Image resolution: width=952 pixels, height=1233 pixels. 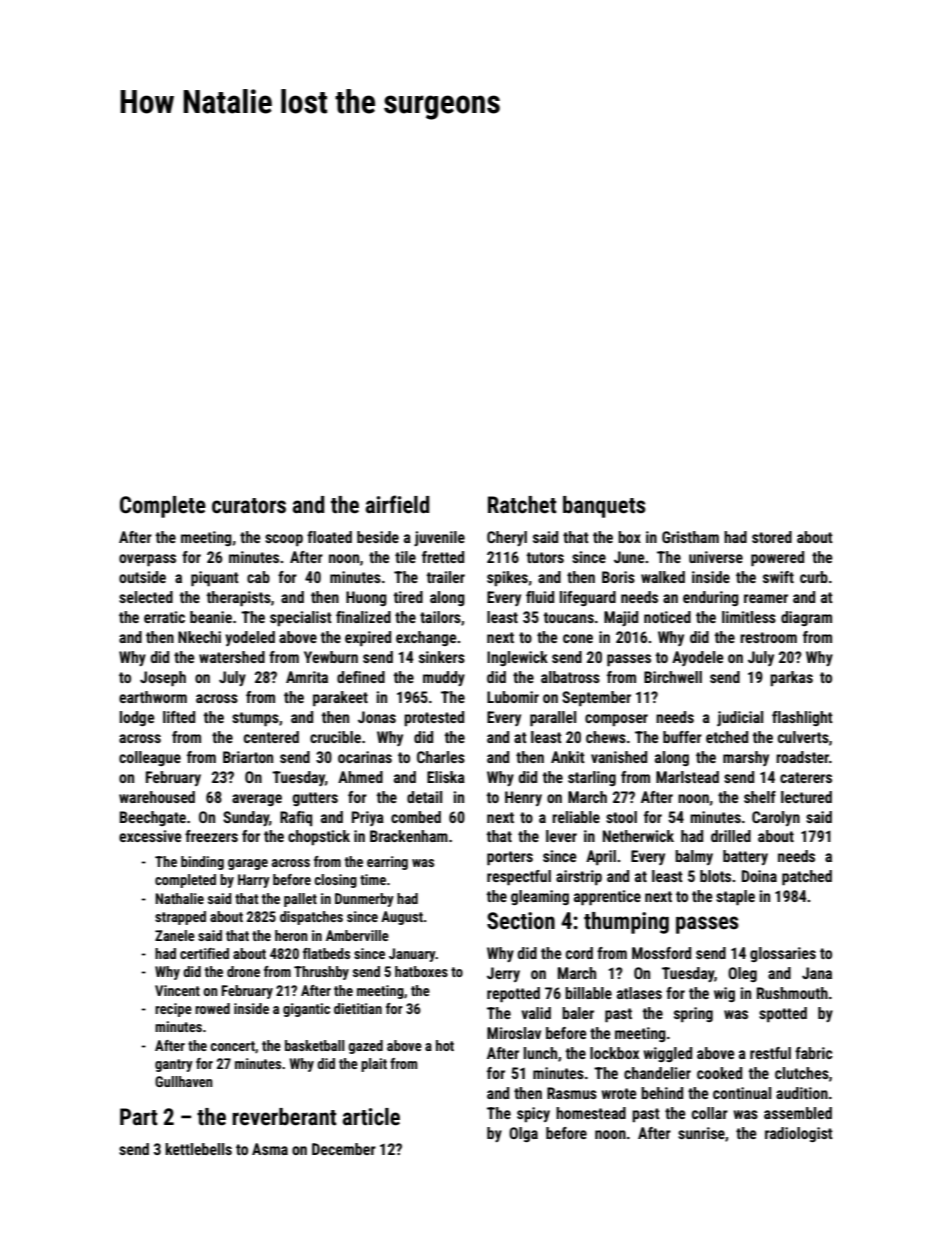 I want to click on pallet, so click(x=300, y=900).
